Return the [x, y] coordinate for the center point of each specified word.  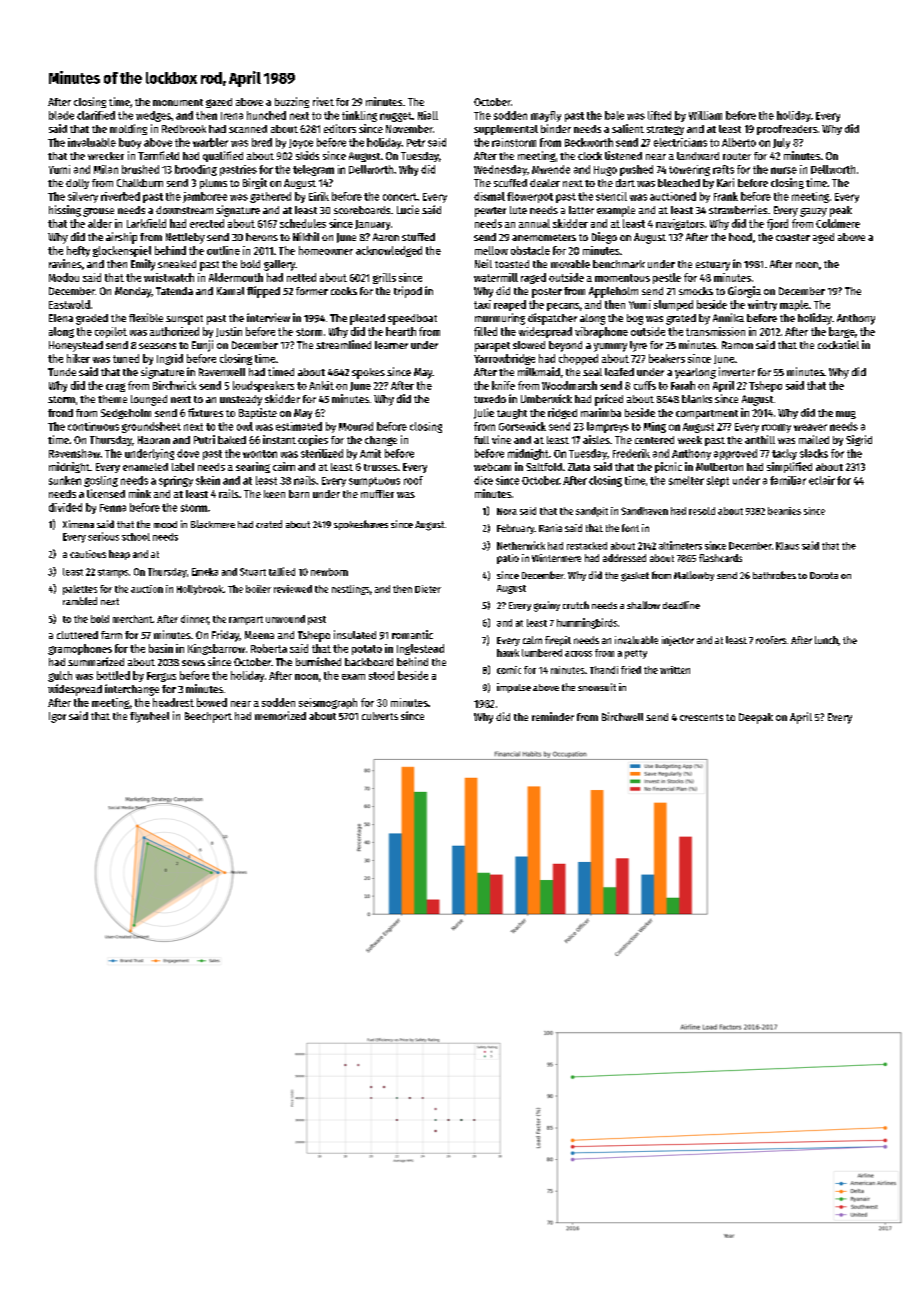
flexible [146, 317]
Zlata [579, 467]
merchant [133, 619]
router [737, 156]
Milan [106, 169]
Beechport [208, 717]
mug [846, 415]
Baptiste [258, 413]
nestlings [350, 590]
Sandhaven [644, 511]
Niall [428, 115]
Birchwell [622, 716]
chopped [578, 359]
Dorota [824, 575]
